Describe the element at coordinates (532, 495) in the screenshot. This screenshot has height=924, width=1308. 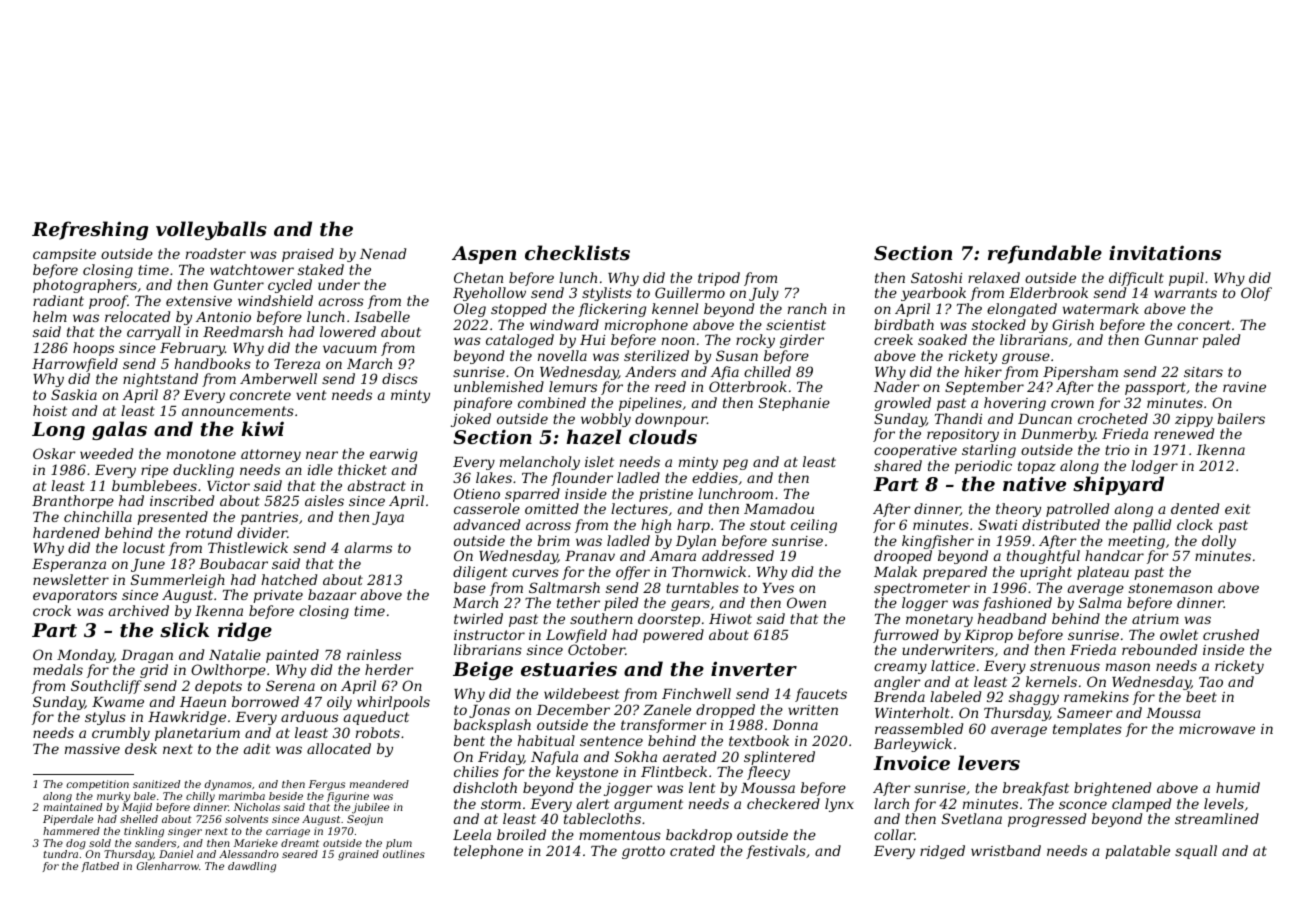
I see `sparred` at that location.
